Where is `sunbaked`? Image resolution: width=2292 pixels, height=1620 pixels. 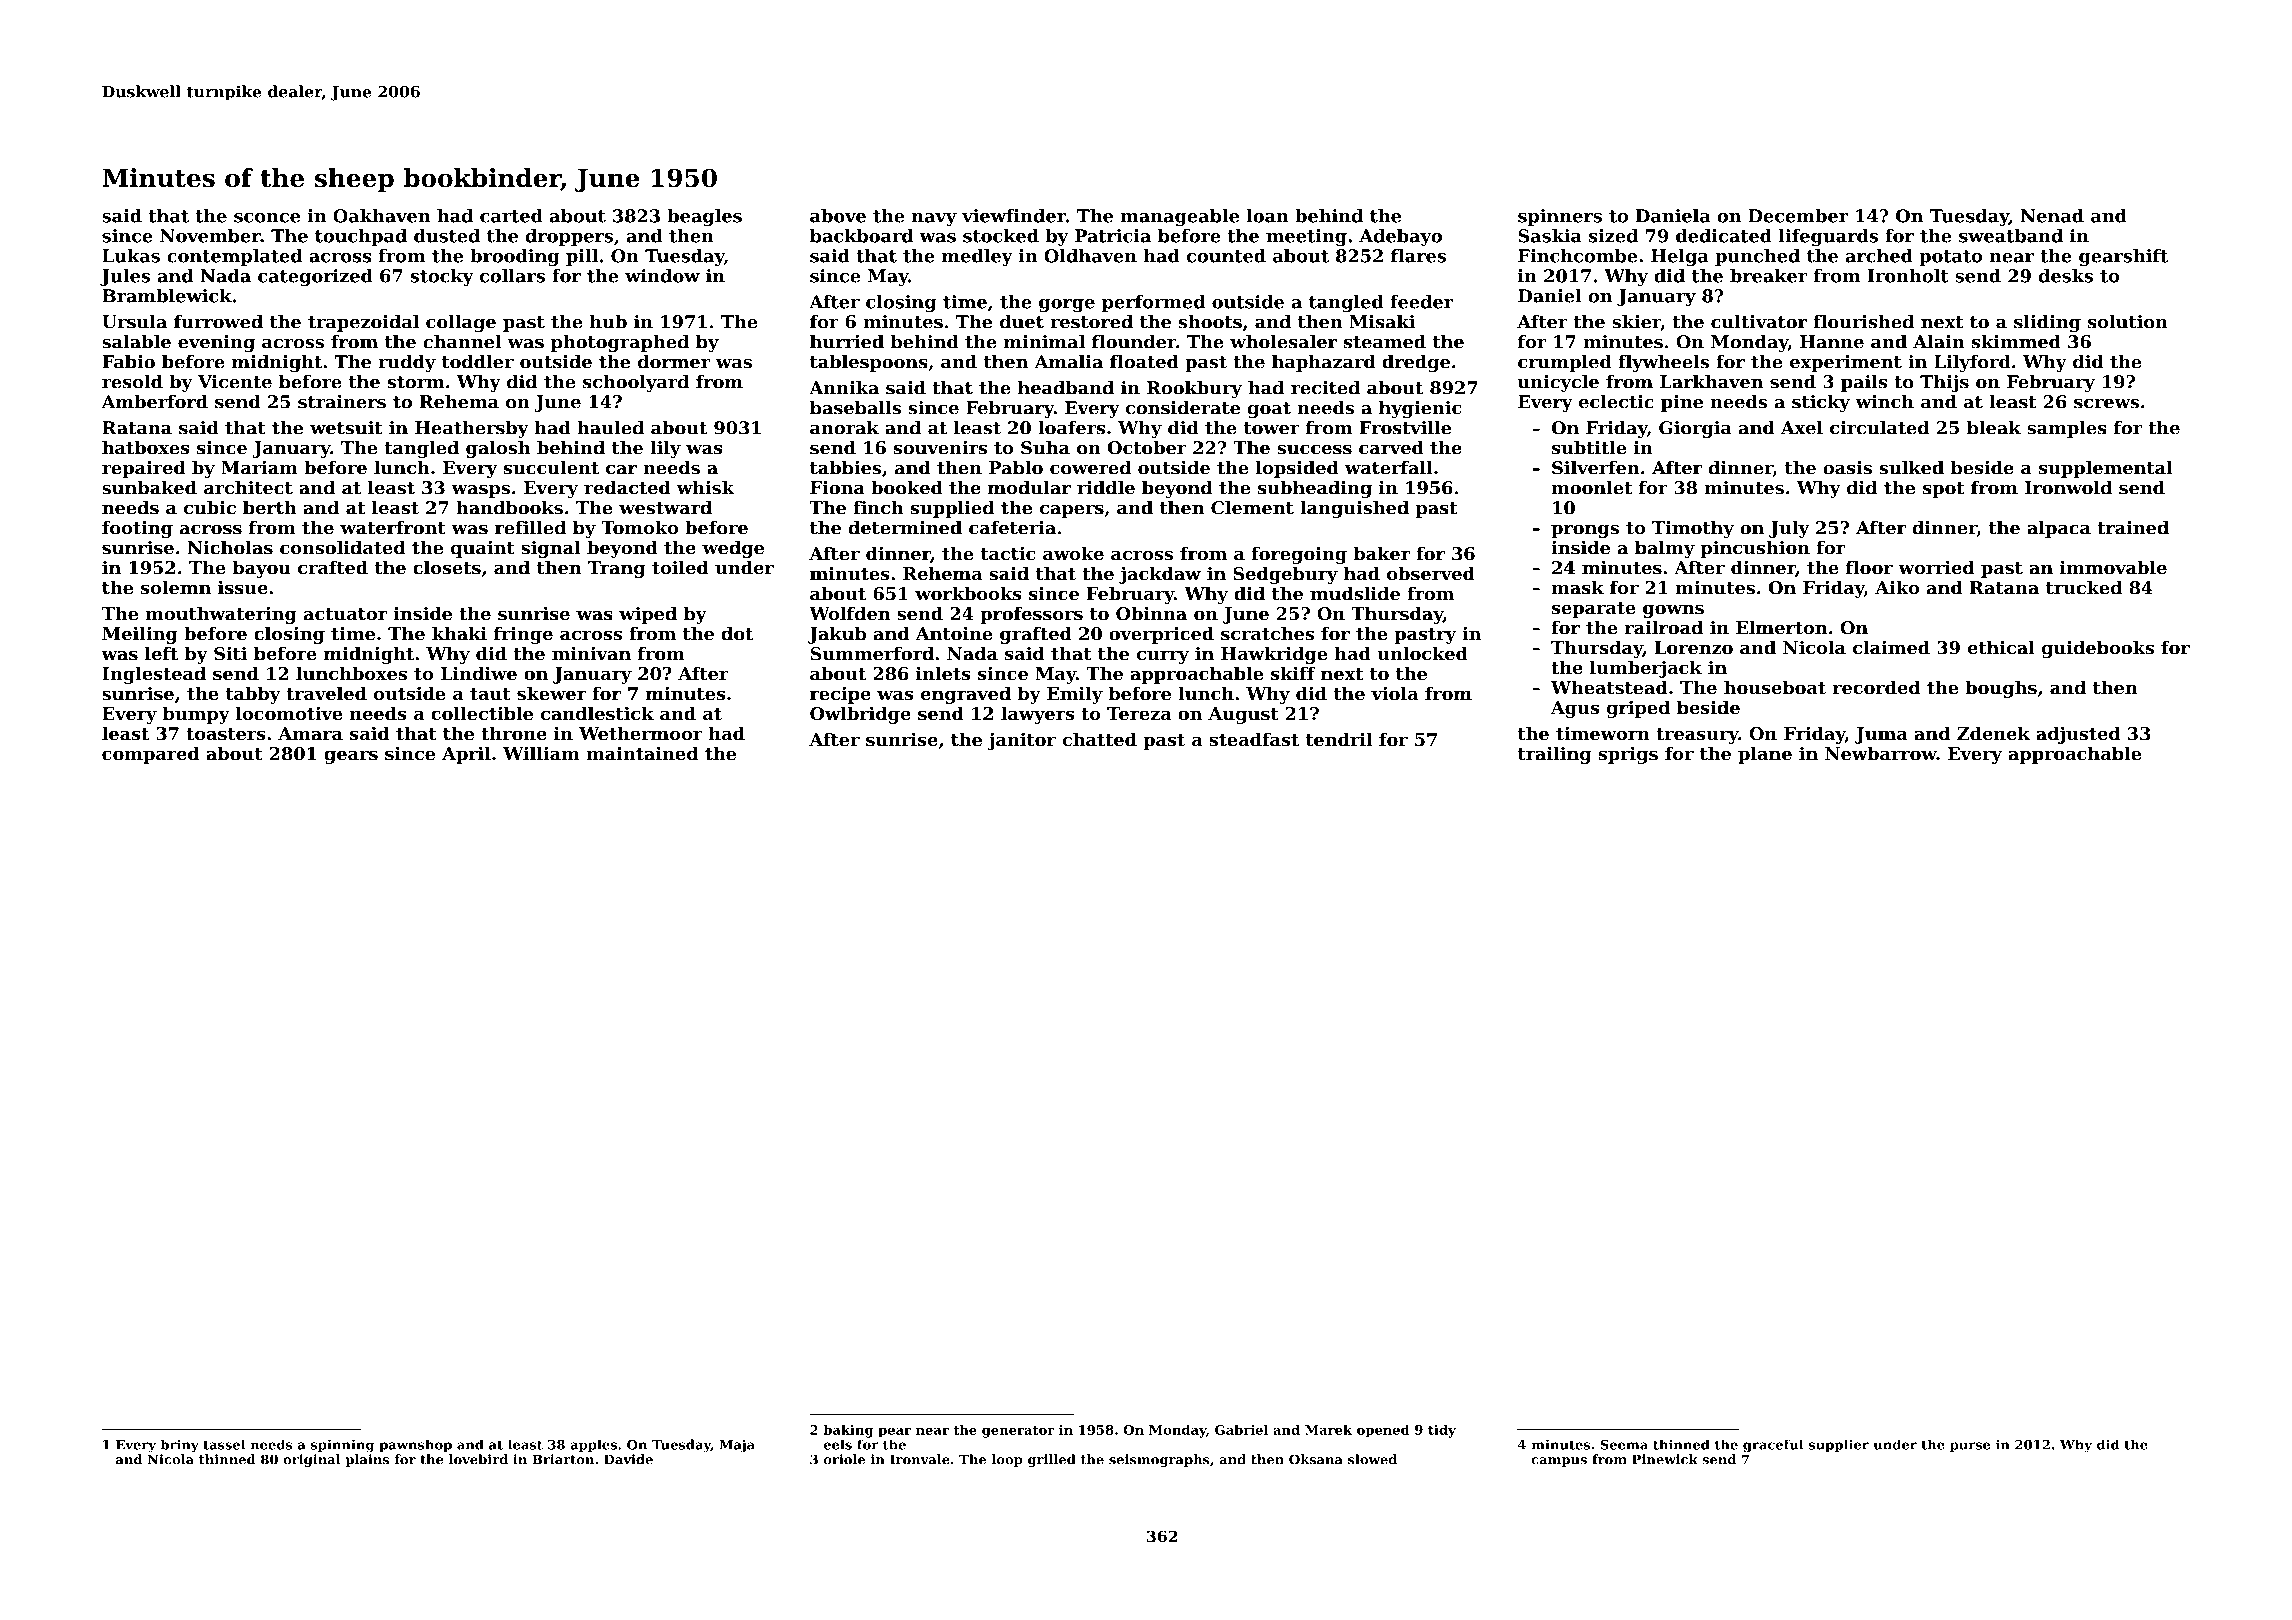
sunbaked is located at coordinates (149, 487).
